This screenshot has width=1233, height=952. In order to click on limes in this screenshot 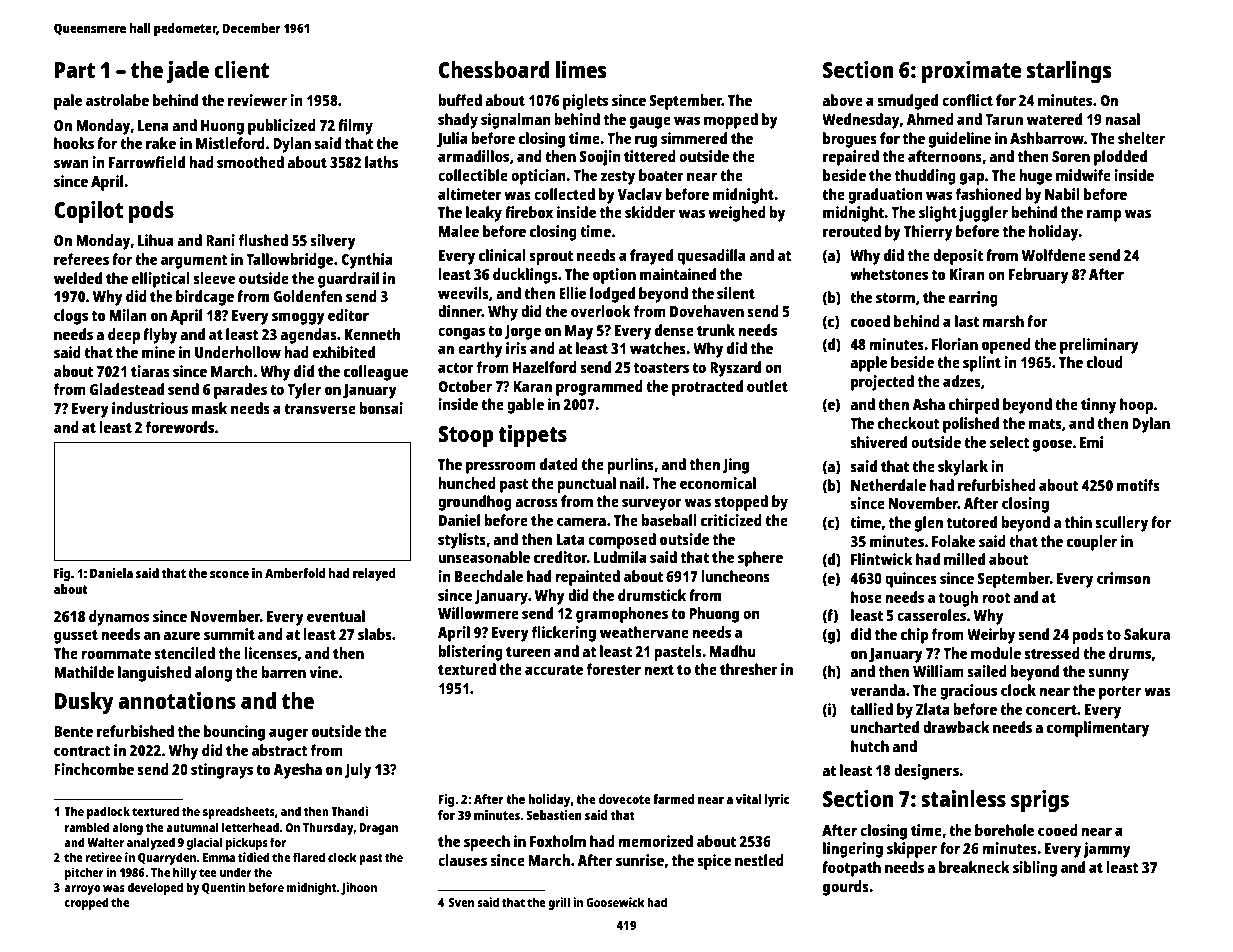, I will do `click(581, 69)`.
